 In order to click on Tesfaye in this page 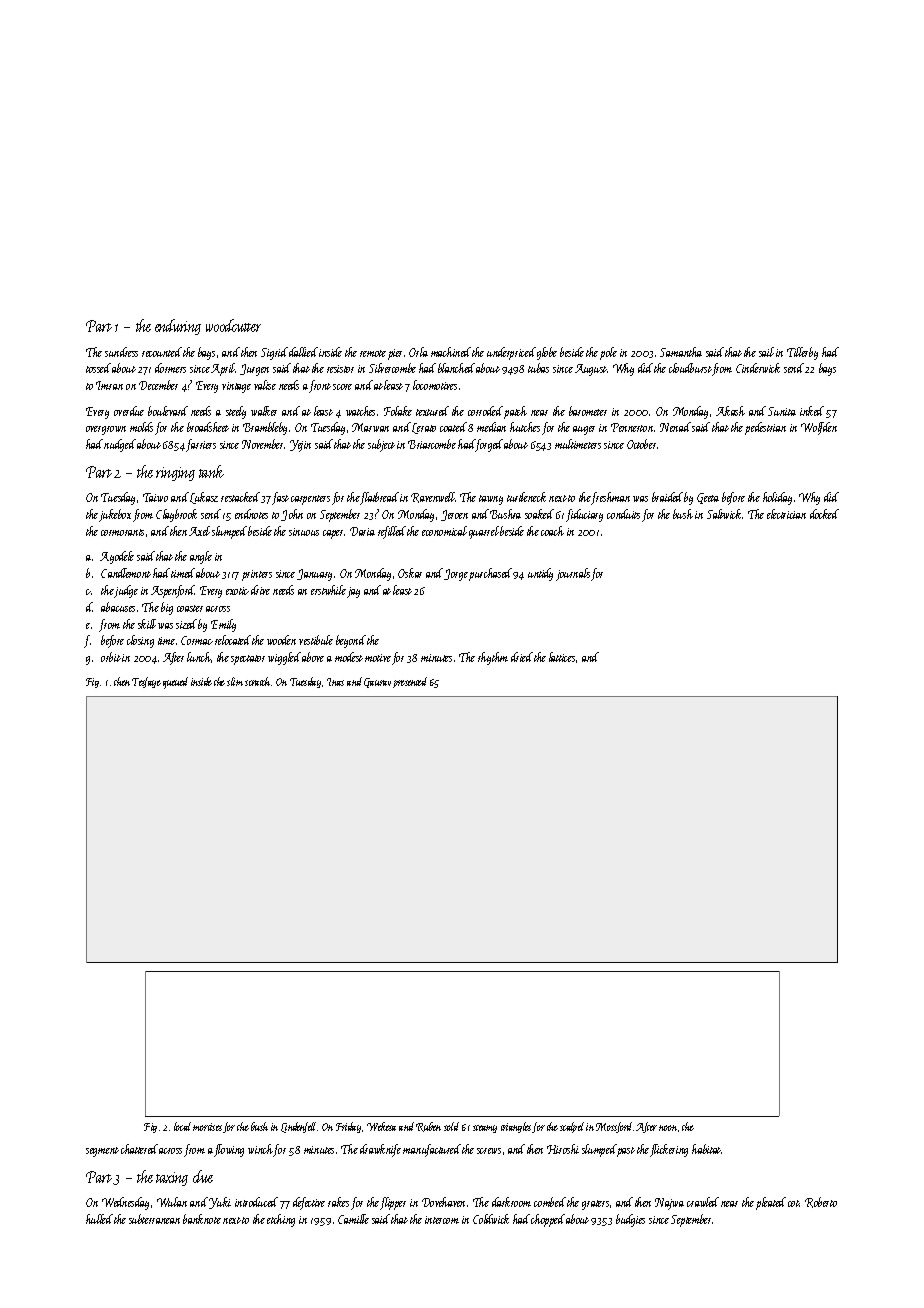, I will do `click(146, 682)`.
